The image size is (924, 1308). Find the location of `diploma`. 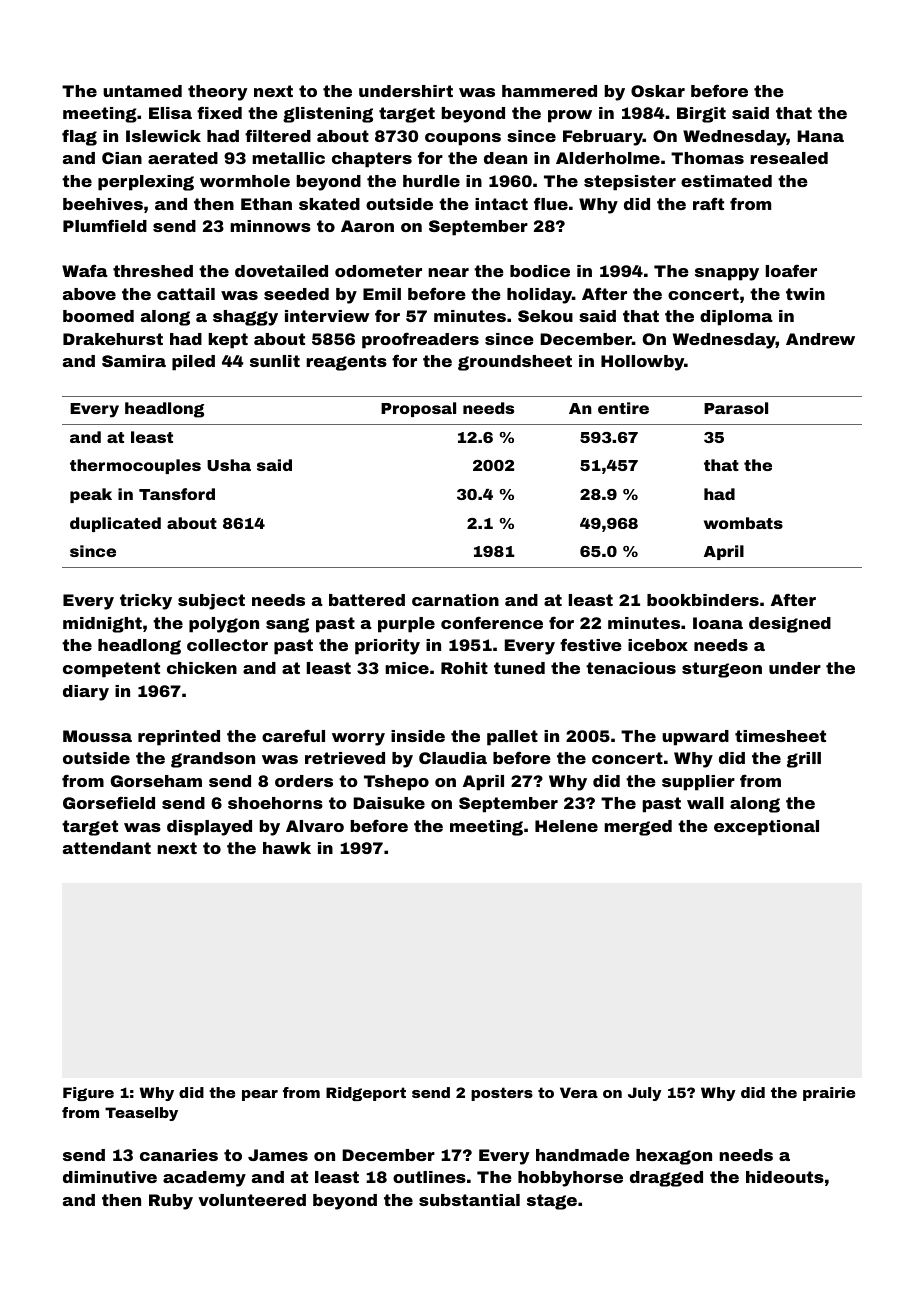

diploma is located at coordinates (736, 318).
